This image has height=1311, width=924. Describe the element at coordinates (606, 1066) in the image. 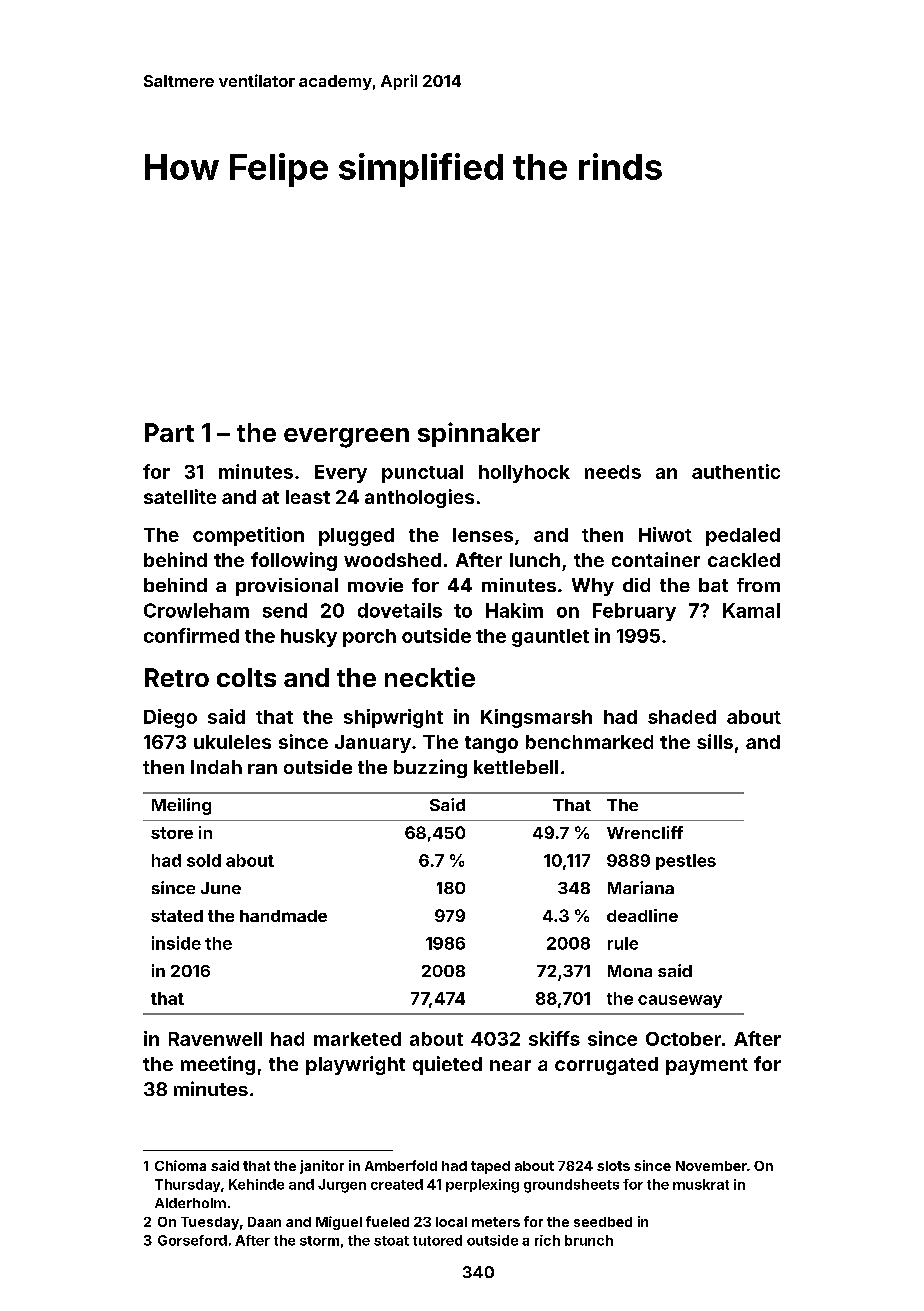

I see `corrugated` at that location.
